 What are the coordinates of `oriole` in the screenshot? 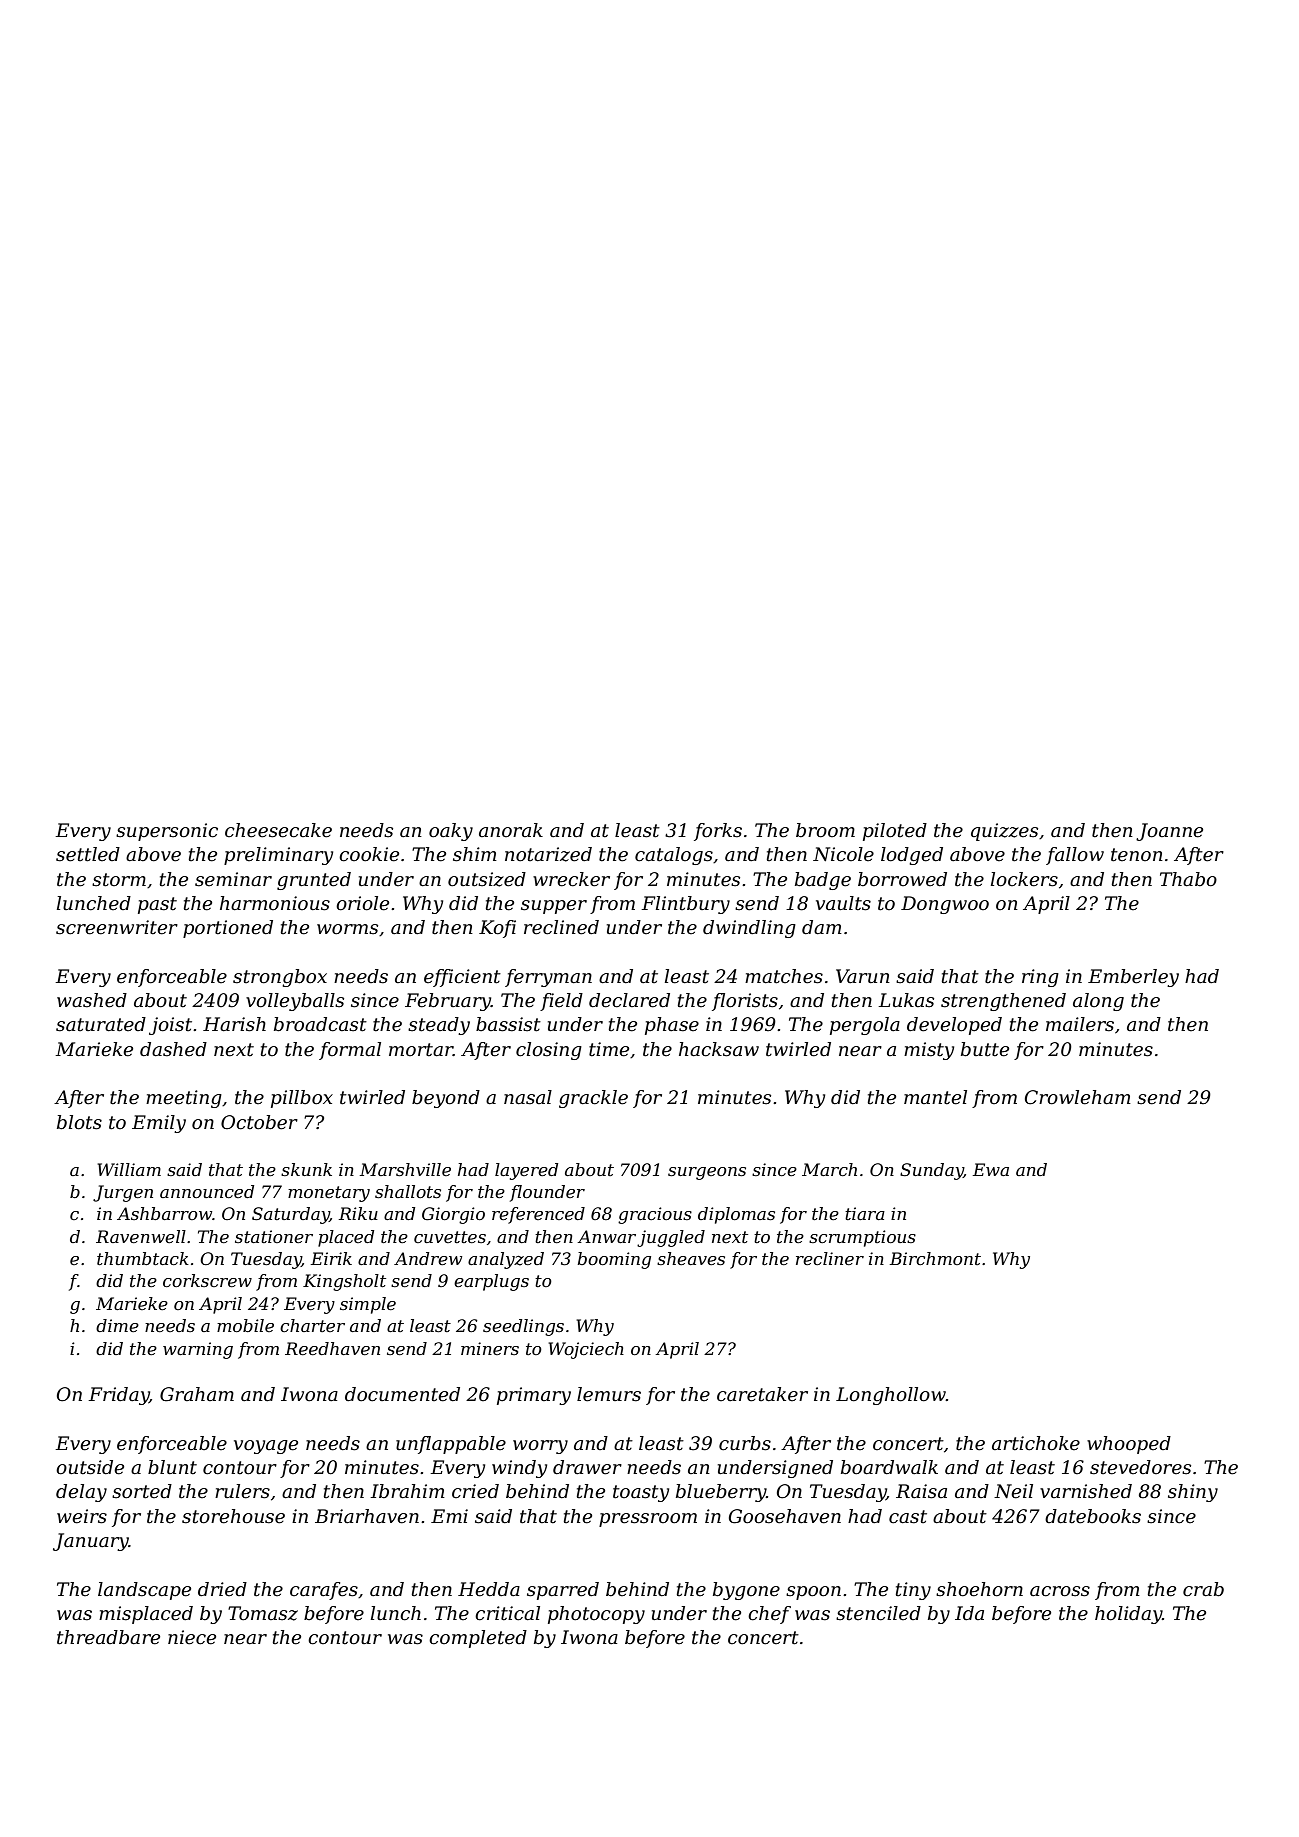 It's located at (362, 903).
